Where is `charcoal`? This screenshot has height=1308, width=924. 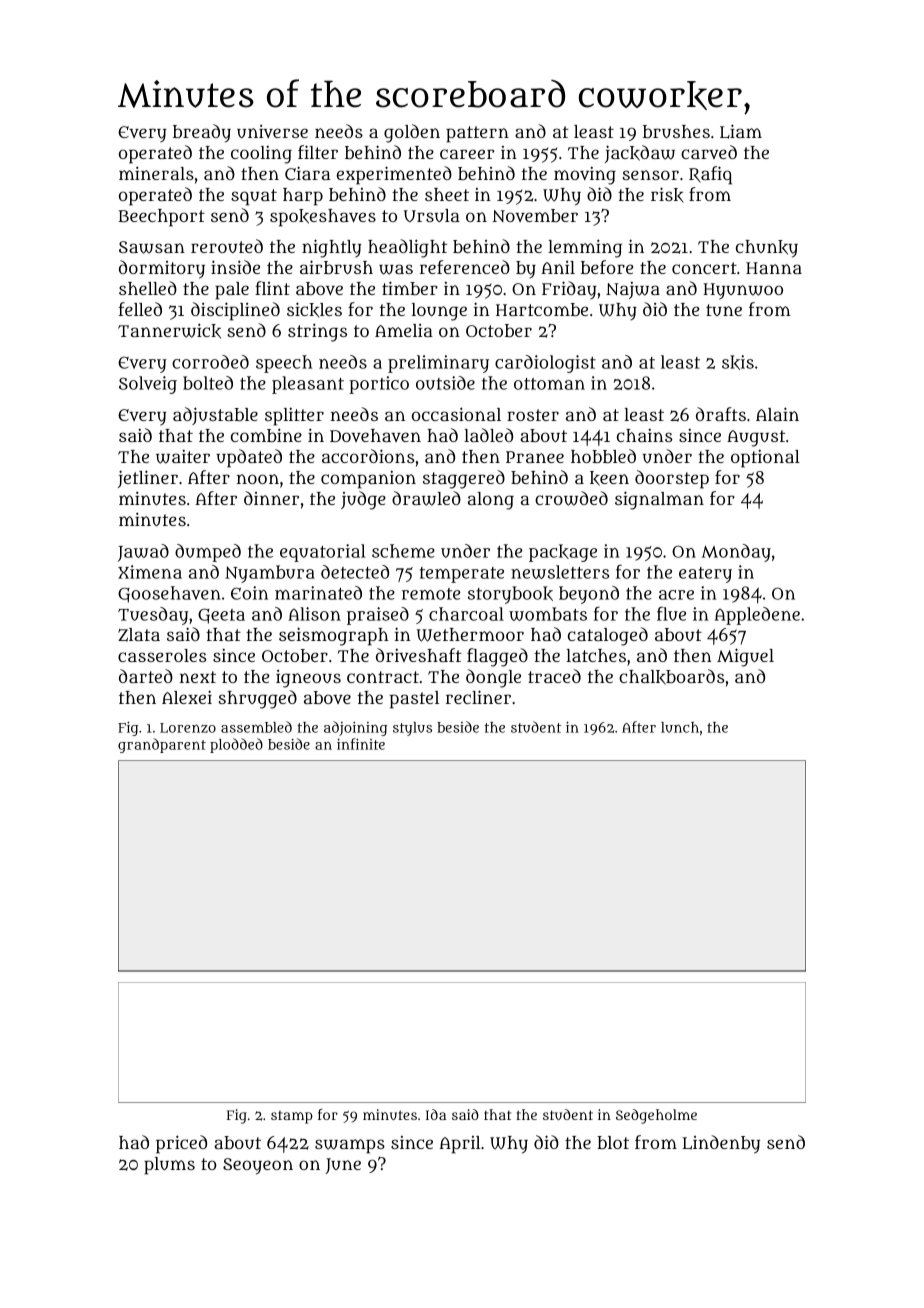 charcoal is located at coordinates (466, 614).
